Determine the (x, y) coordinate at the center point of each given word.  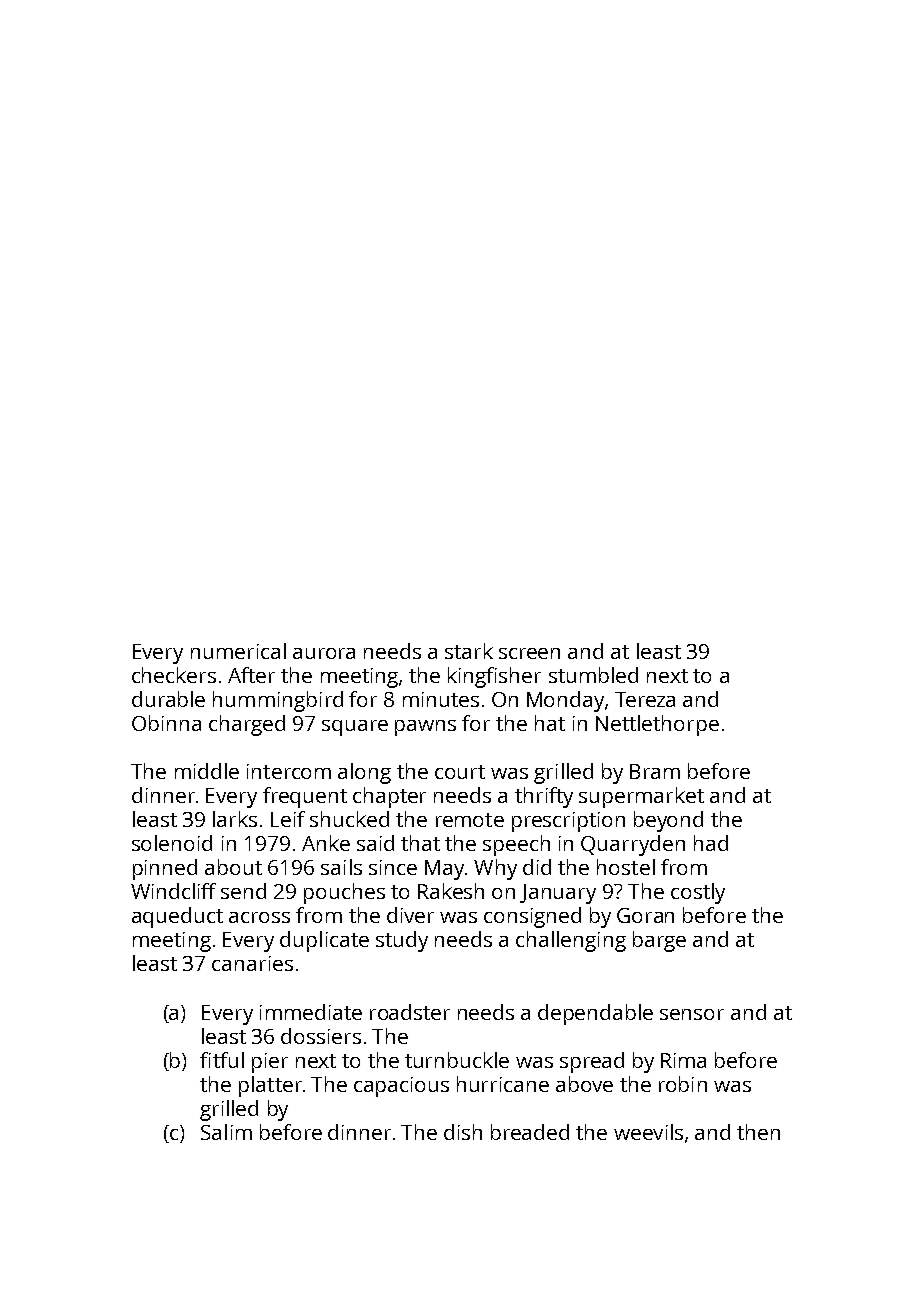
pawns (425, 728)
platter (270, 1086)
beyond (668, 821)
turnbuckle (457, 1060)
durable (168, 699)
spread (592, 1062)
